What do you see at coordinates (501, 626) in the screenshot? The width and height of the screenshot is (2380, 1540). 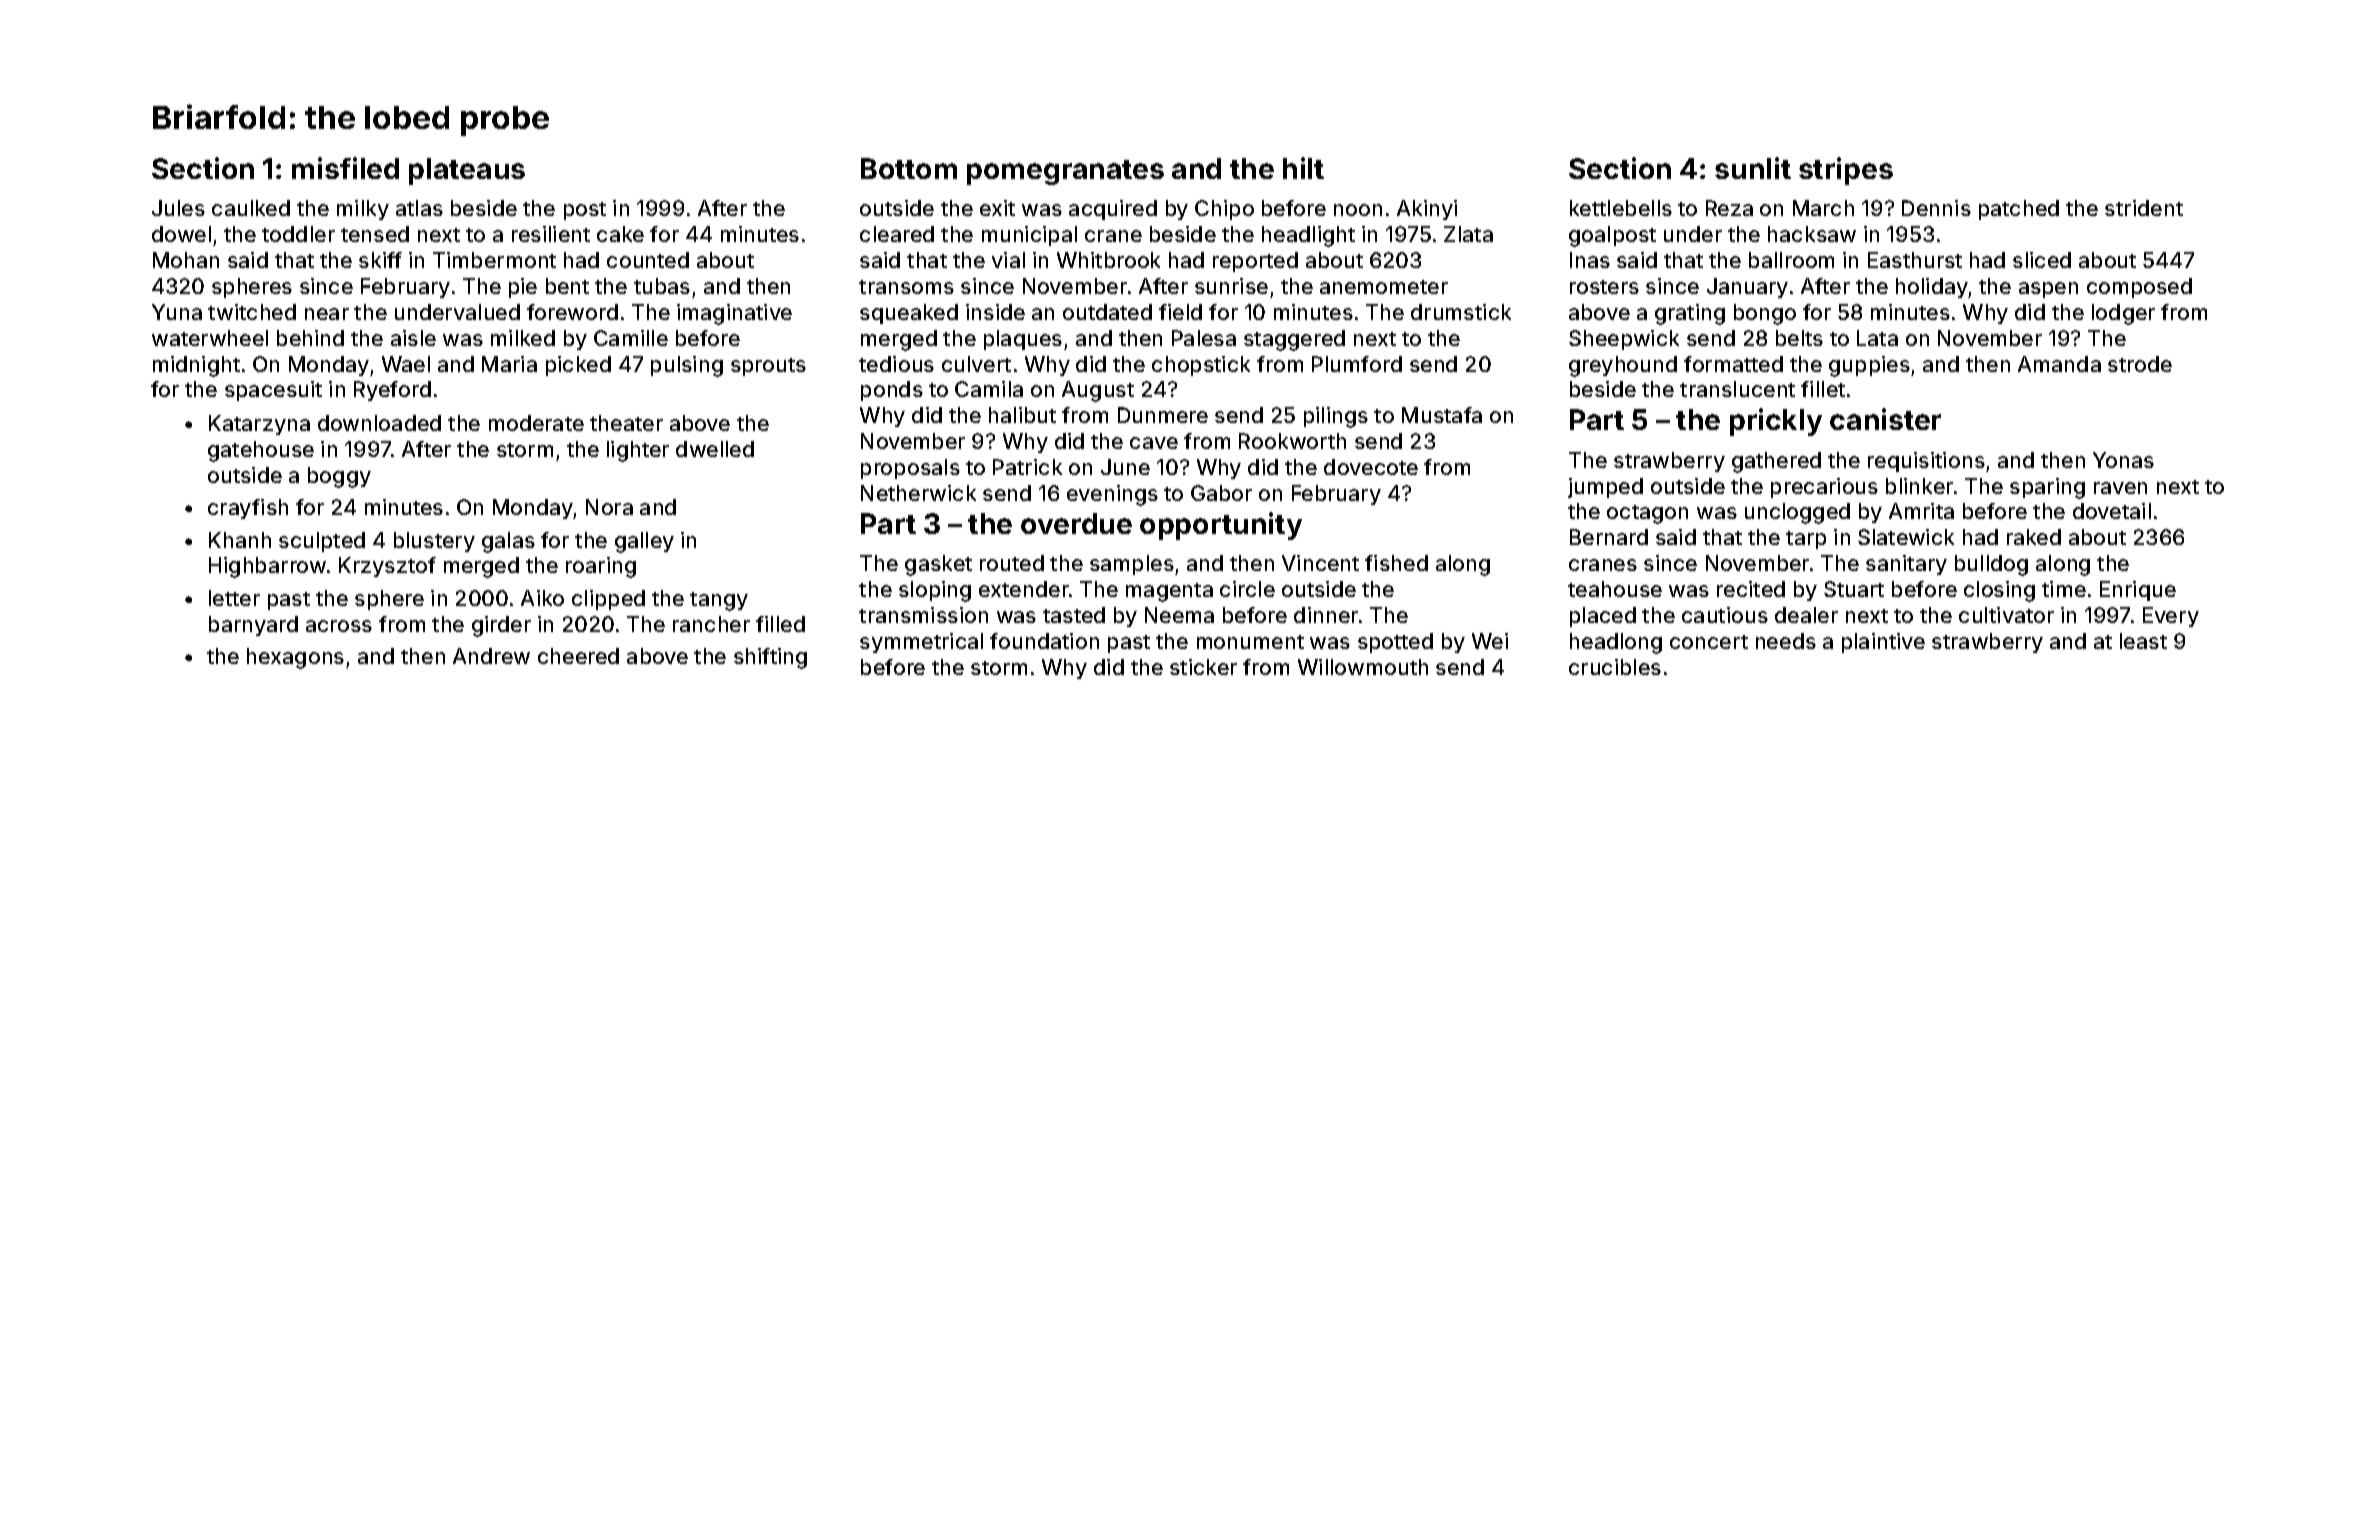 I see `girder` at bounding box center [501, 626].
